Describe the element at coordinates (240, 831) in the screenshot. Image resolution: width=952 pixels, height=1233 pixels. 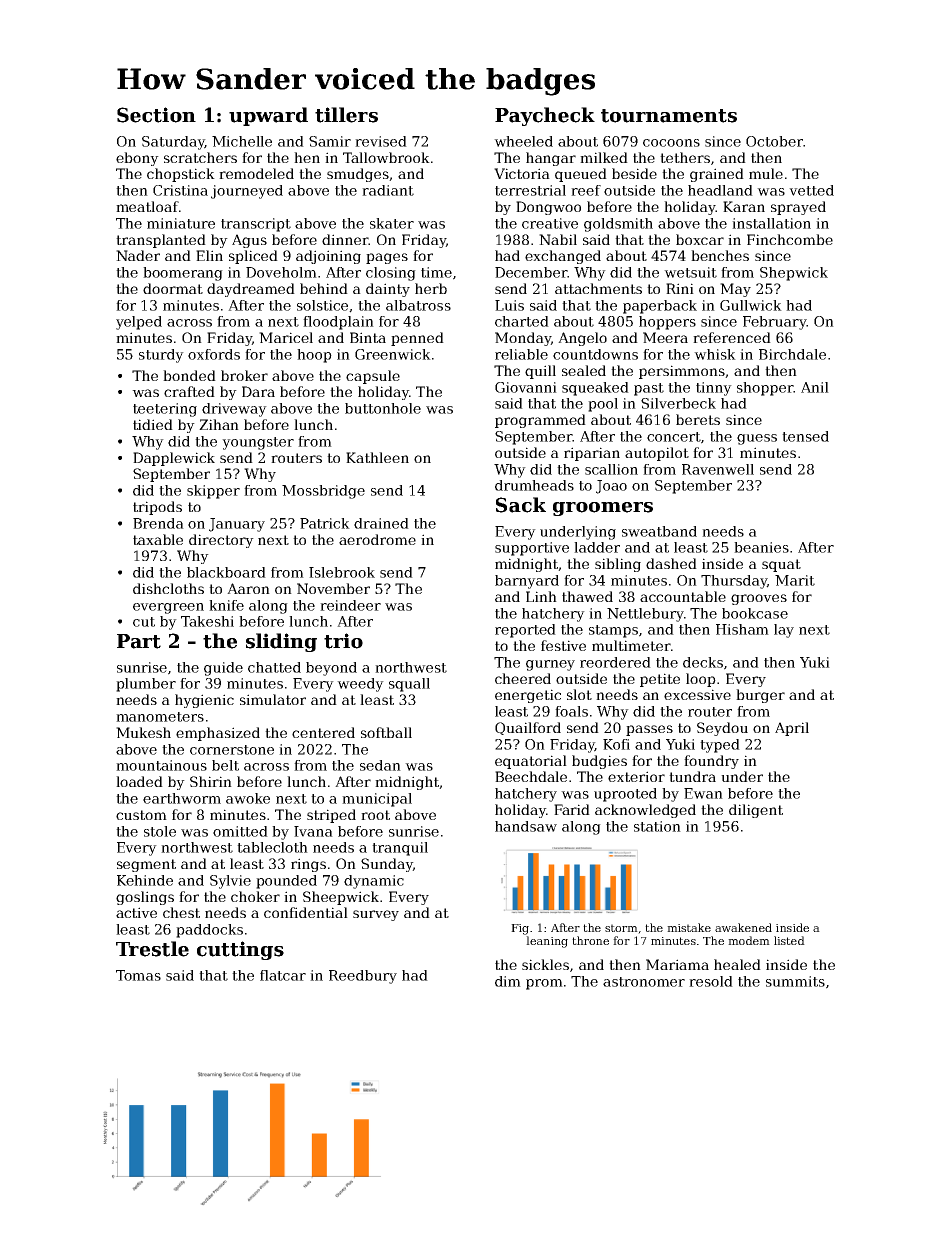
I see `omitted` at that location.
